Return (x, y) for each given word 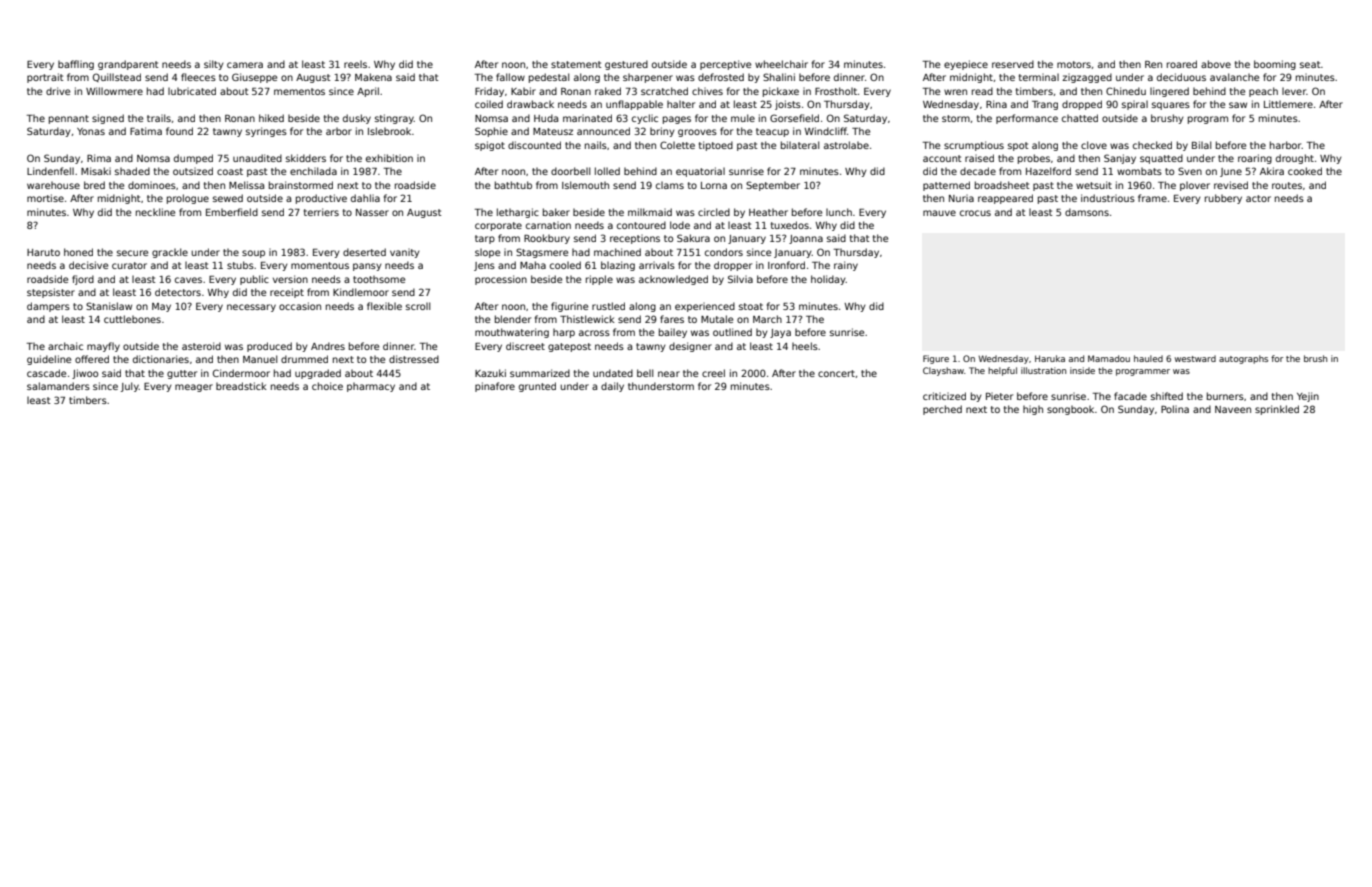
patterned (946, 186)
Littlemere (1288, 104)
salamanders (58, 386)
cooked (1305, 171)
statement (576, 64)
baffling (76, 65)
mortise (45, 198)
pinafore (495, 387)
